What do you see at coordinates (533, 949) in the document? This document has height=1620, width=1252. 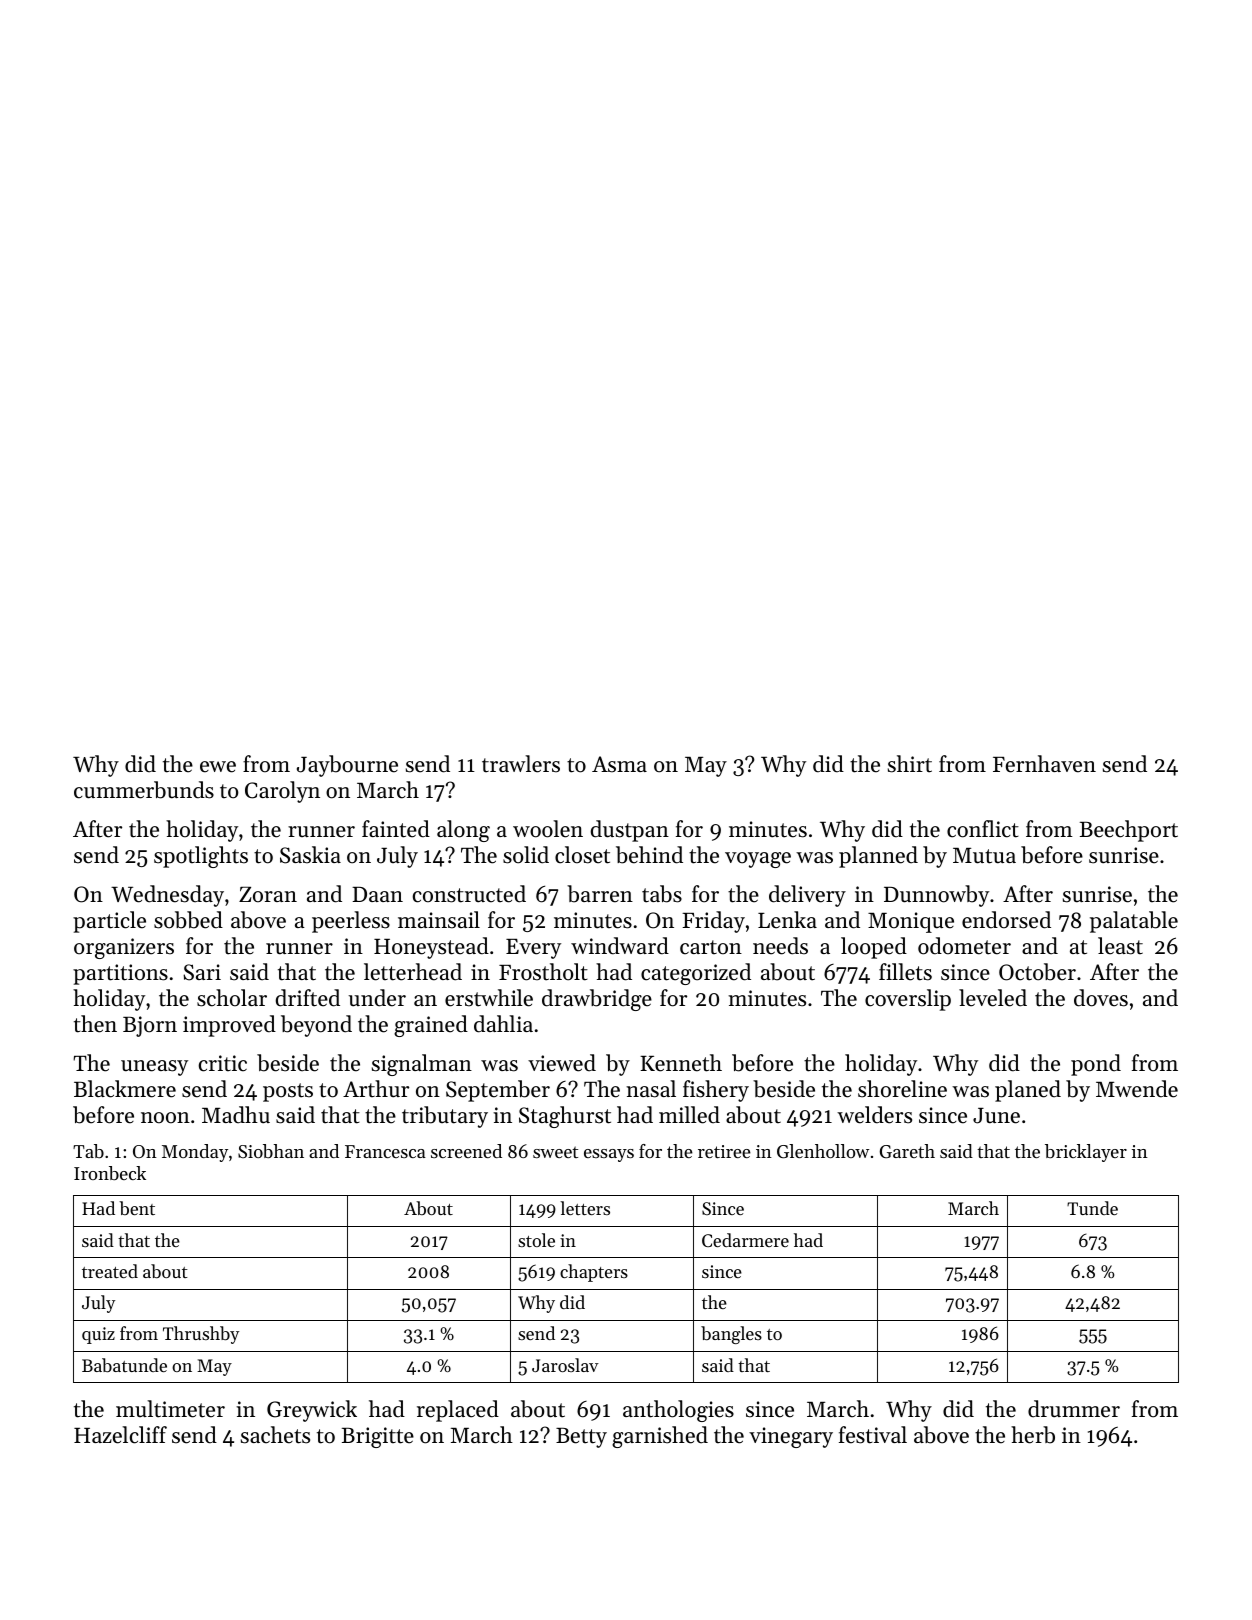 I see `Every` at bounding box center [533, 949].
